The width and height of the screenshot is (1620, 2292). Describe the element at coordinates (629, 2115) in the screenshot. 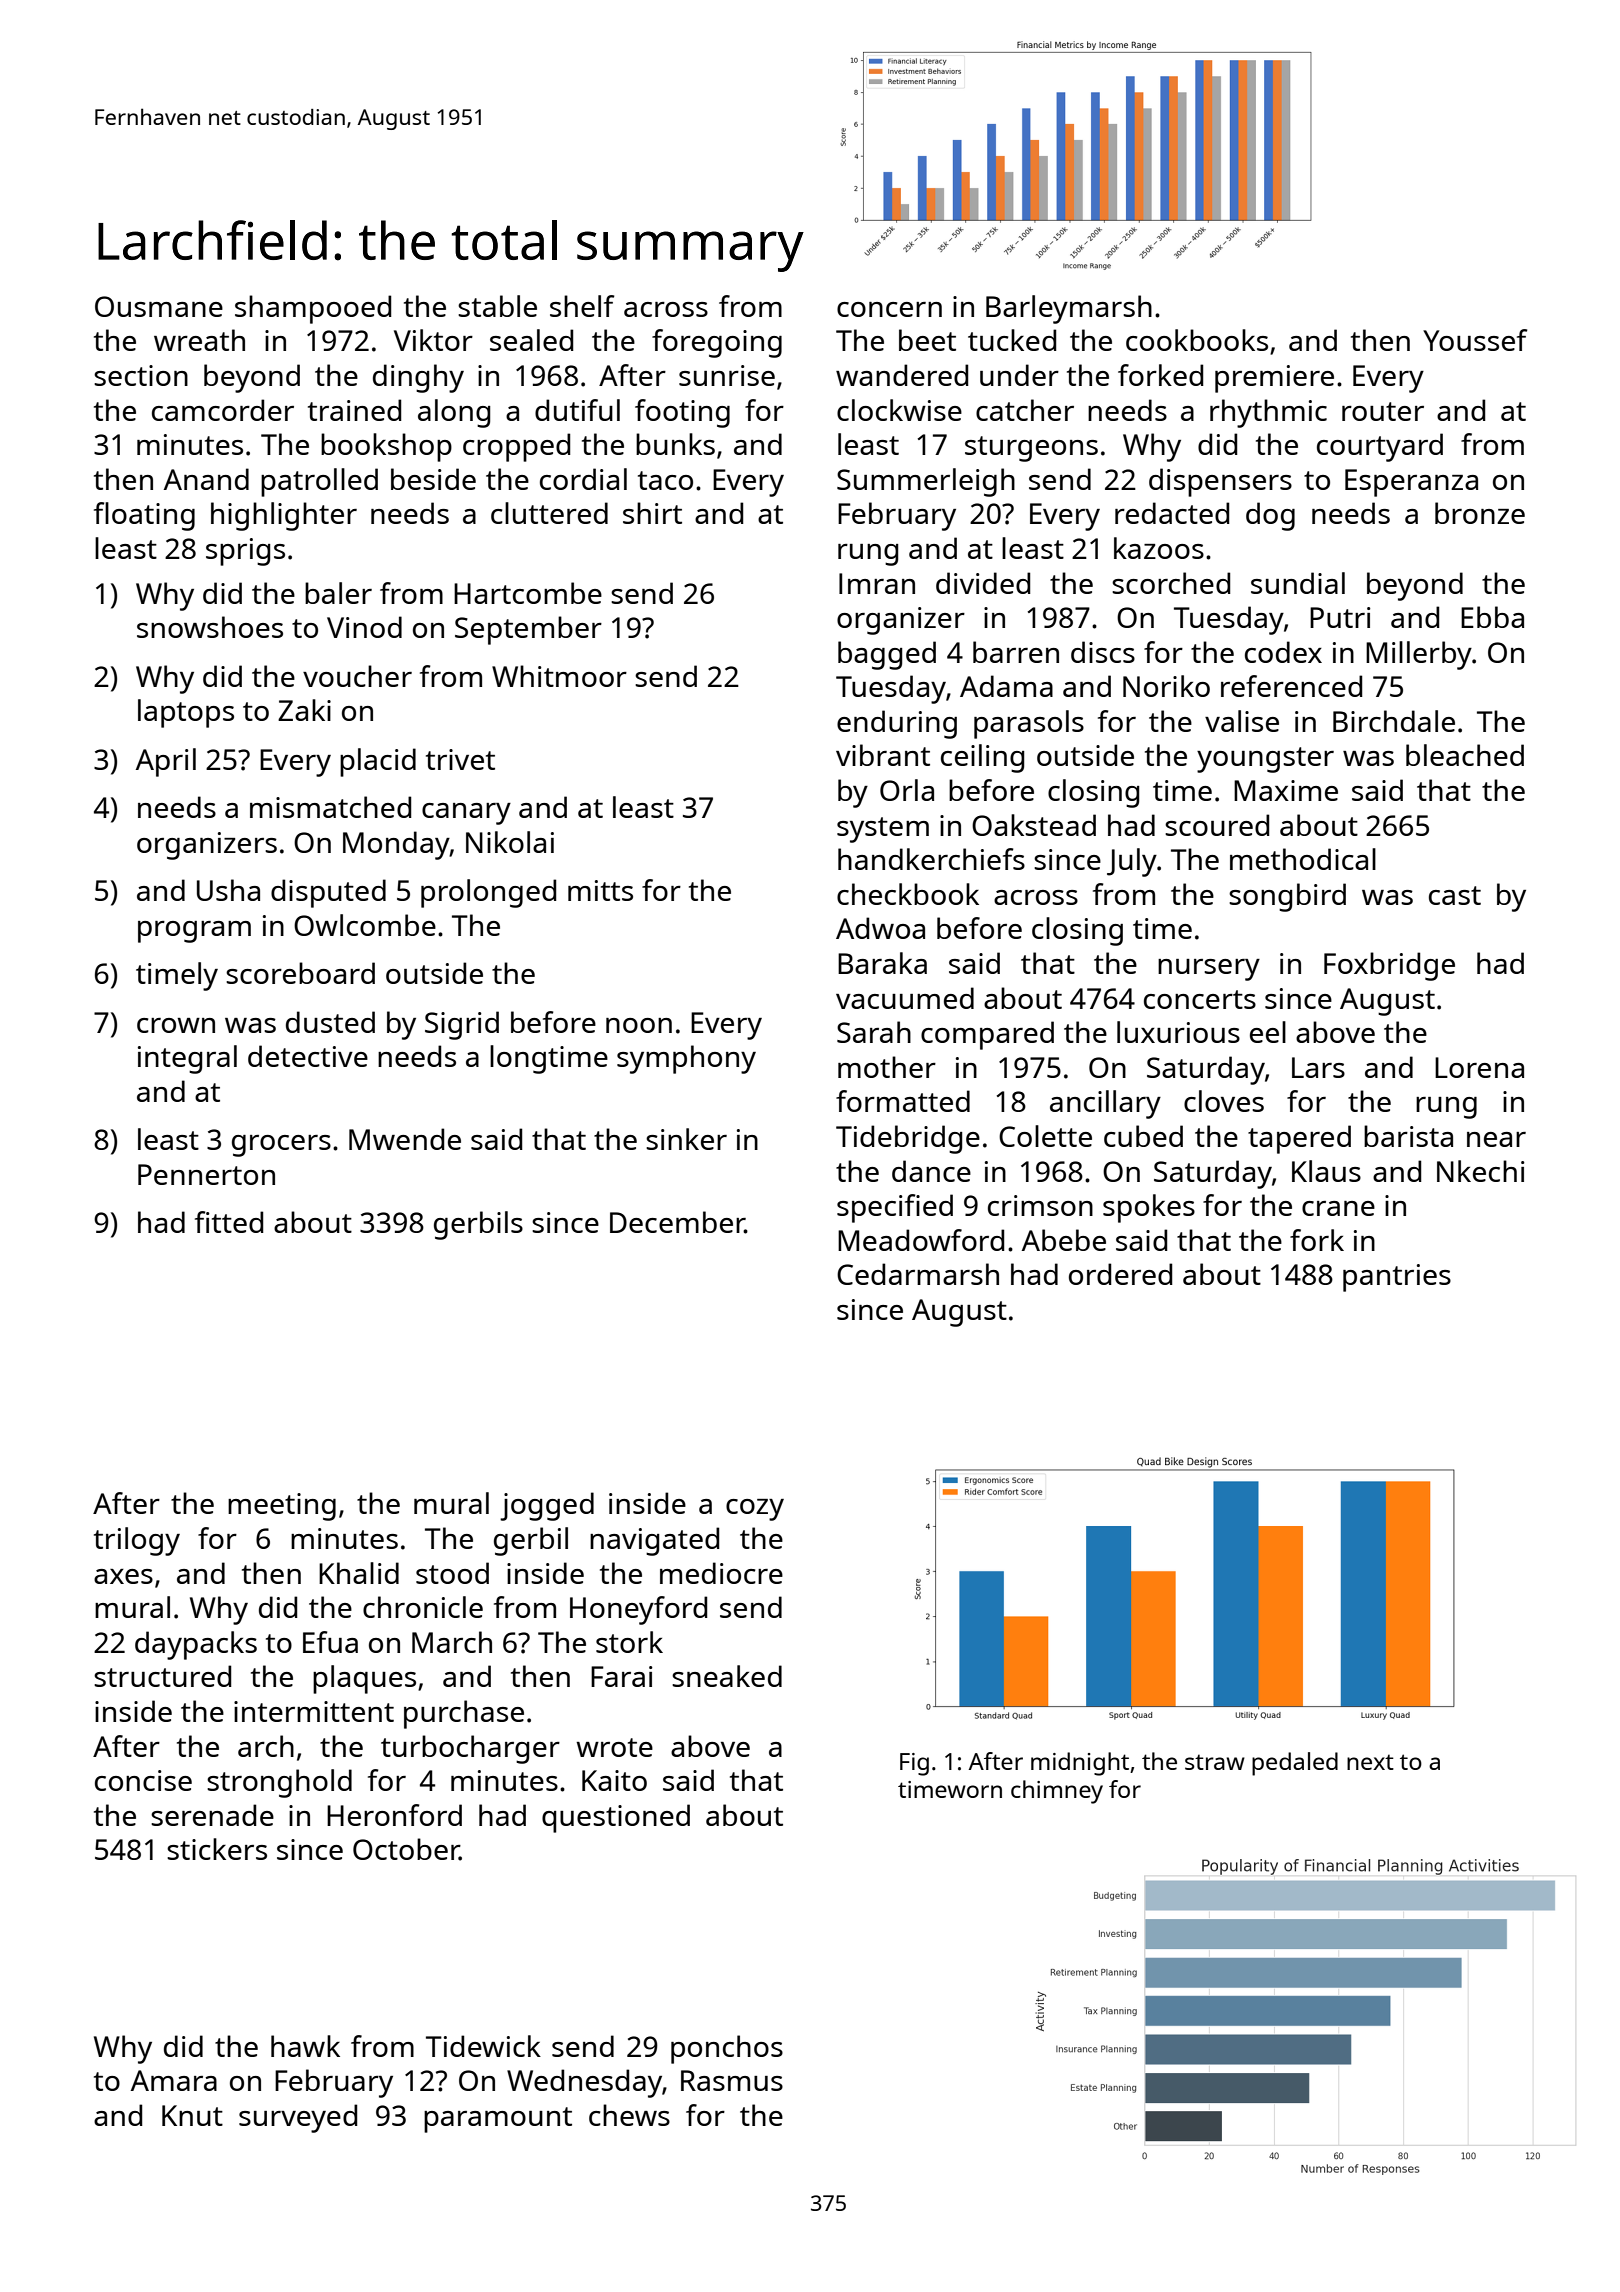

I see `chews` at that location.
